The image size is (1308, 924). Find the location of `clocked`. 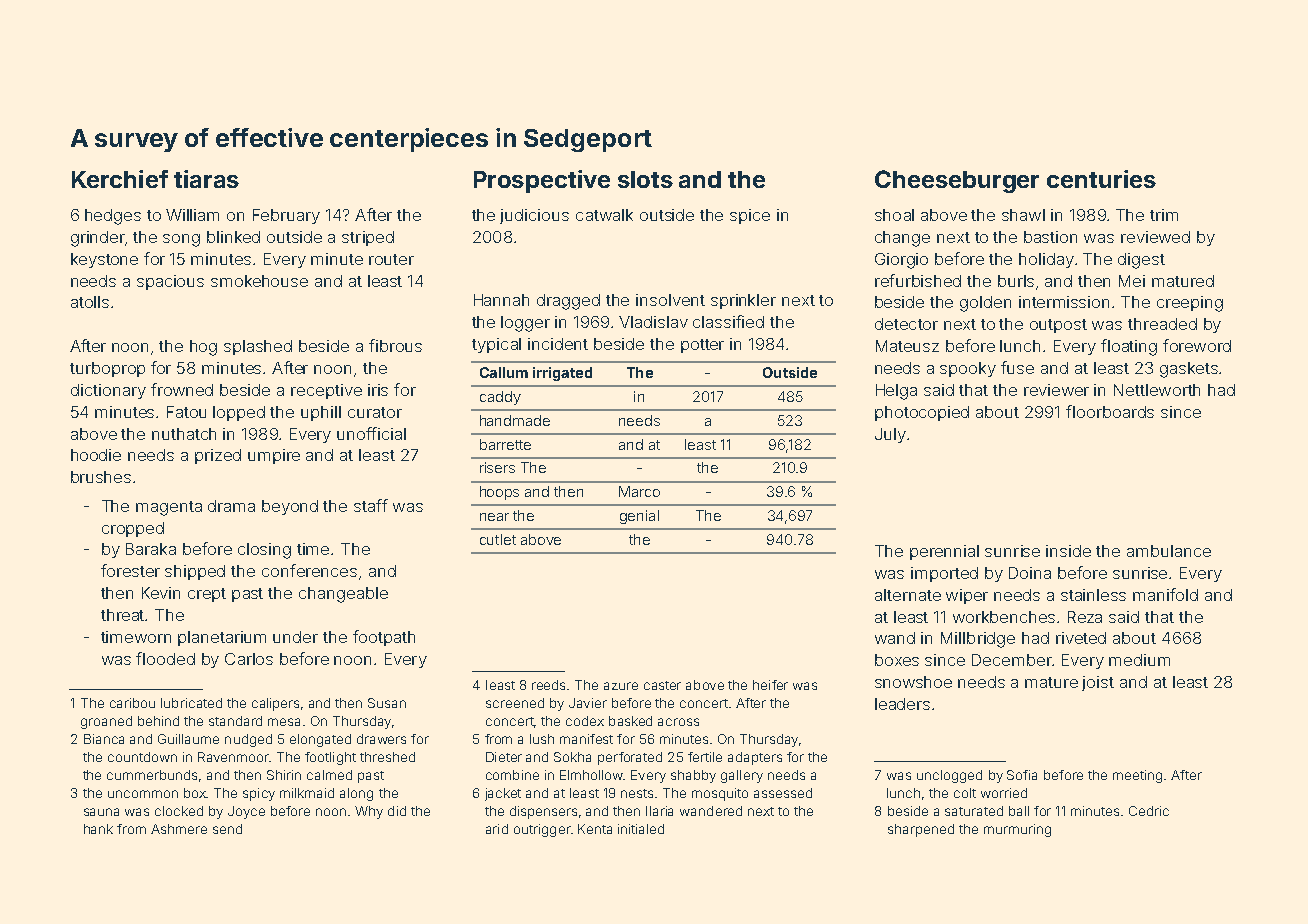

clocked is located at coordinates (179, 811).
